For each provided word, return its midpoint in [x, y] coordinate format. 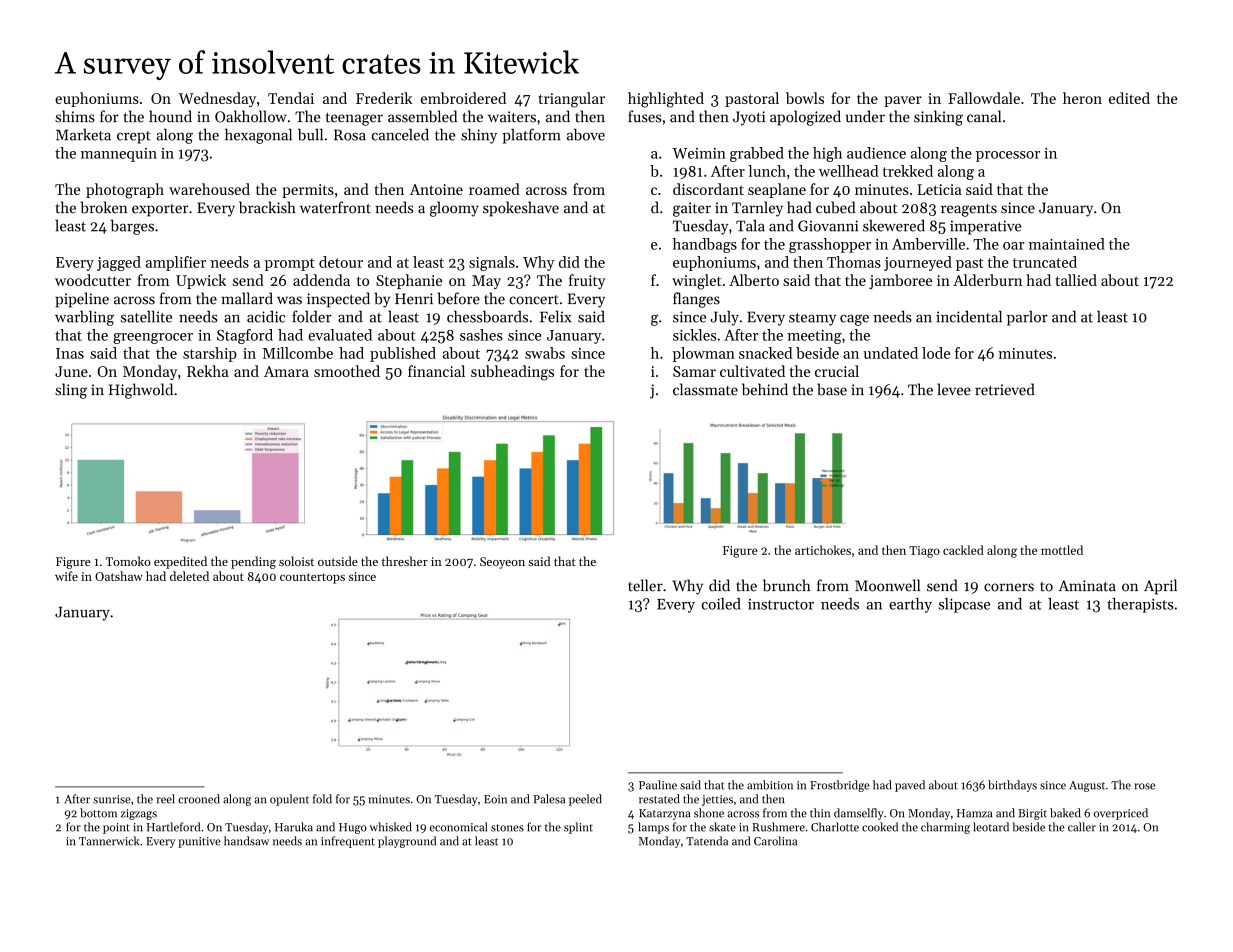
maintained [1067, 244]
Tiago [924, 552]
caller [1082, 827]
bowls [805, 98]
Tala [750, 225]
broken [104, 207]
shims [75, 116]
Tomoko [128, 561]
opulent [289, 800]
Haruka [294, 827]
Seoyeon [502, 563]
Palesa [549, 799]
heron [1082, 98]
